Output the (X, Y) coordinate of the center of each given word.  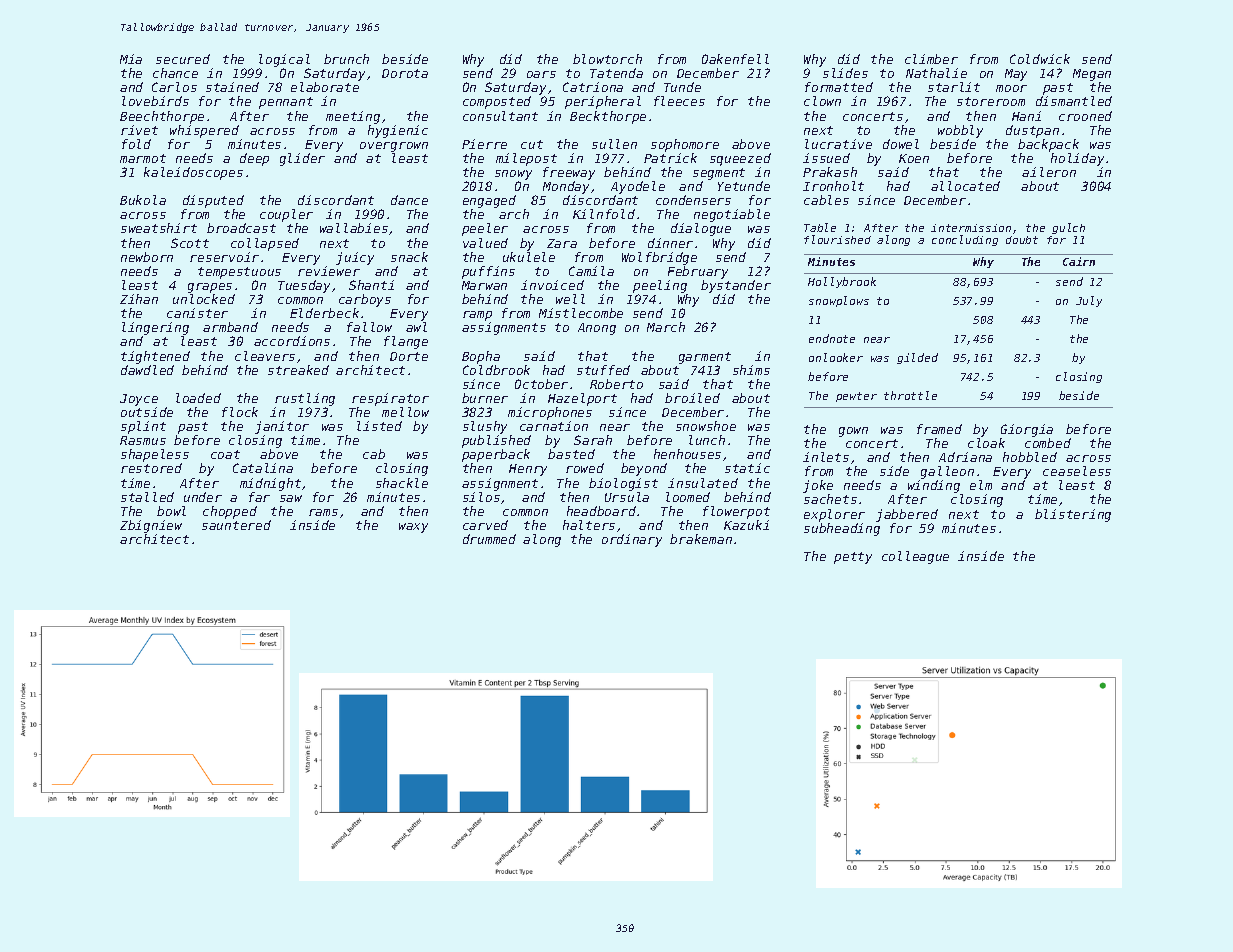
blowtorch (607, 59)
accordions (292, 341)
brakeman (701, 539)
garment (705, 358)
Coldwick (1040, 59)
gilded (917, 358)
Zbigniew (151, 526)
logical (284, 60)
